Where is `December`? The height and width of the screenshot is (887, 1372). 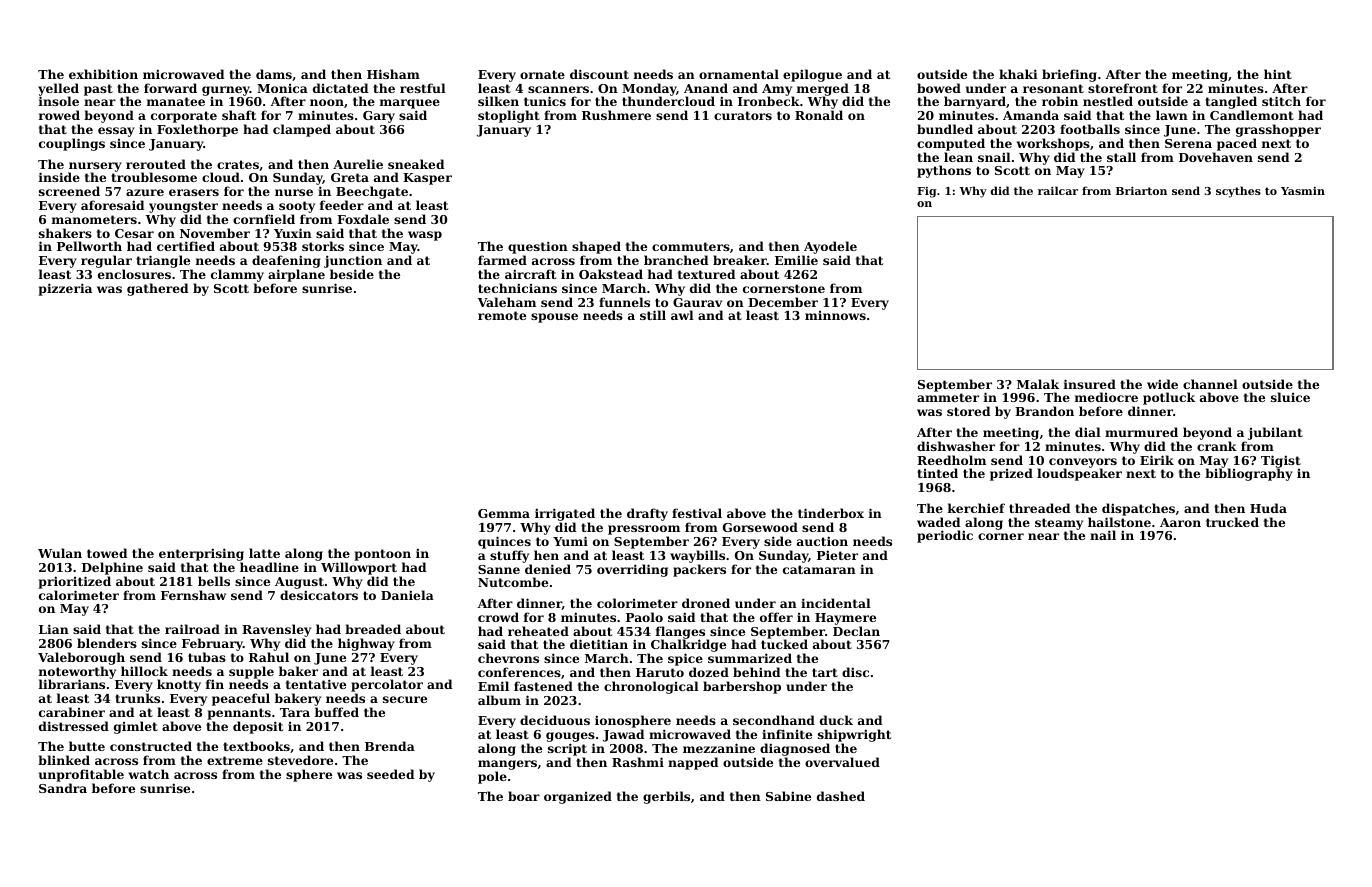
December is located at coordinates (783, 302).
